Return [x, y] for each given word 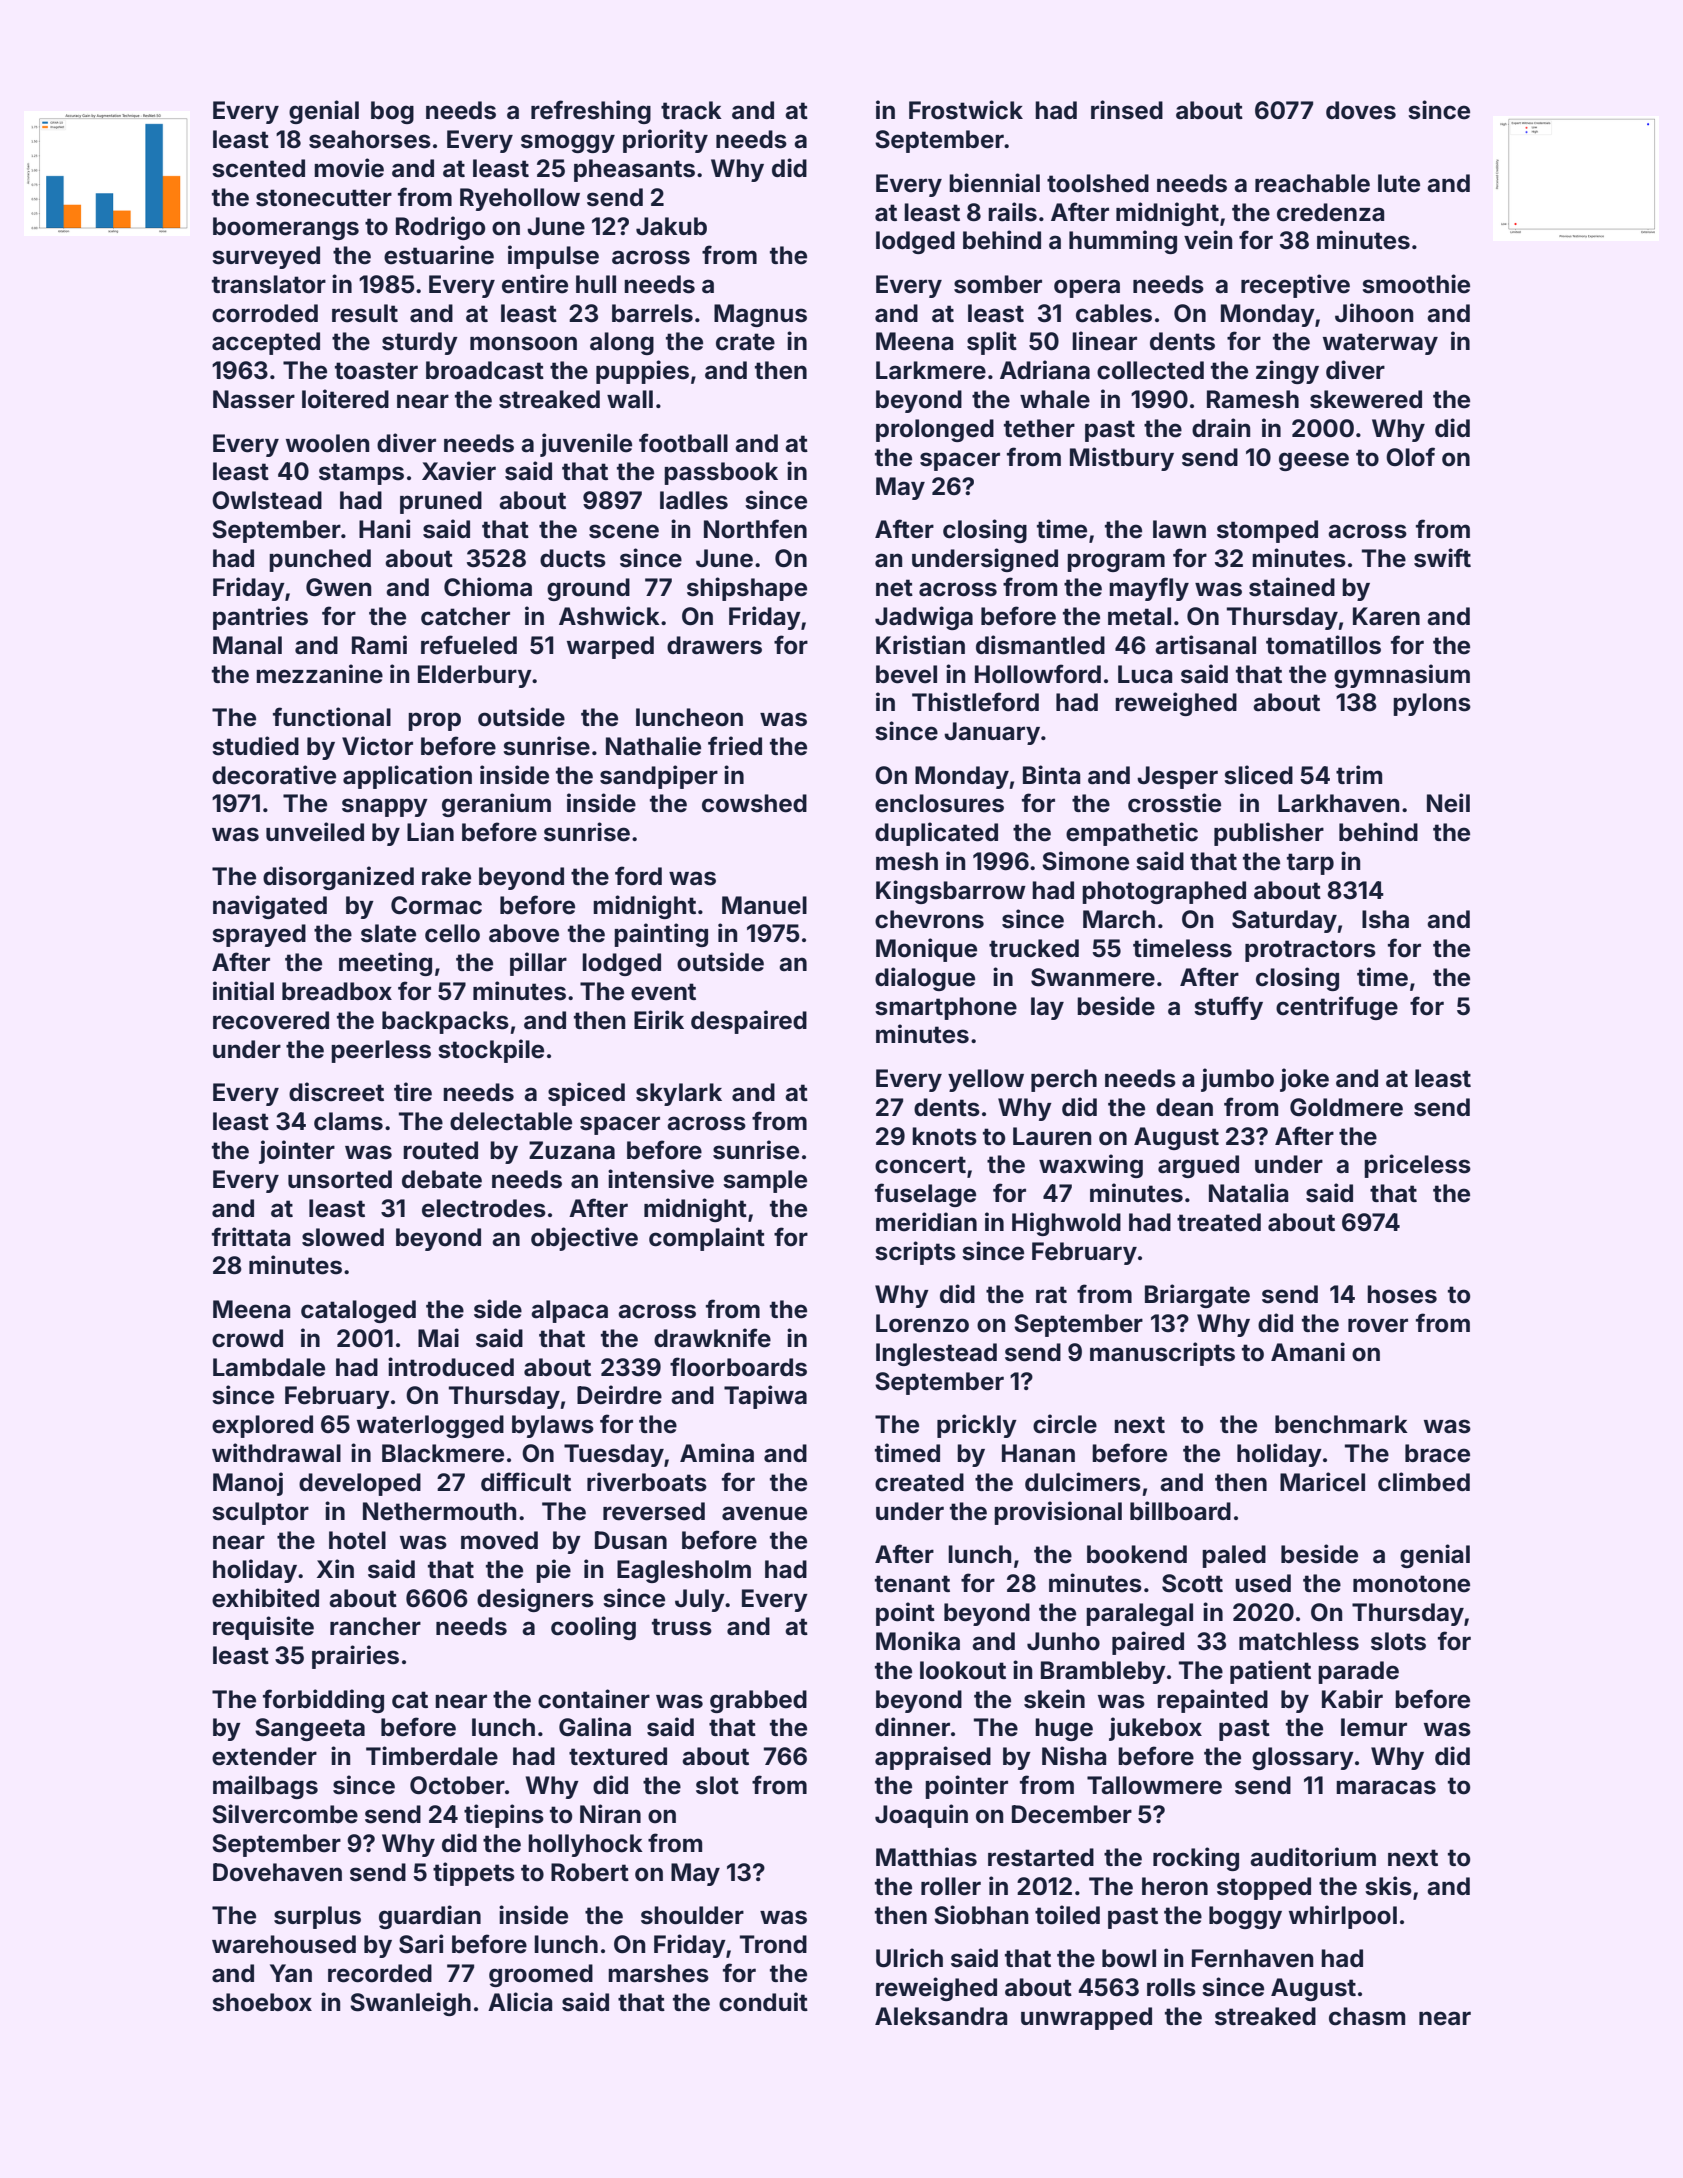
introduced [451, 1367]
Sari [421, 1944]
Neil [1448, 803]
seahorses [370, 139]
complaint [707, 1239]
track [691, 110]
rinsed [1127, 110]
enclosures [939, 803]
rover [1378, 1325]
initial [243, 991]
